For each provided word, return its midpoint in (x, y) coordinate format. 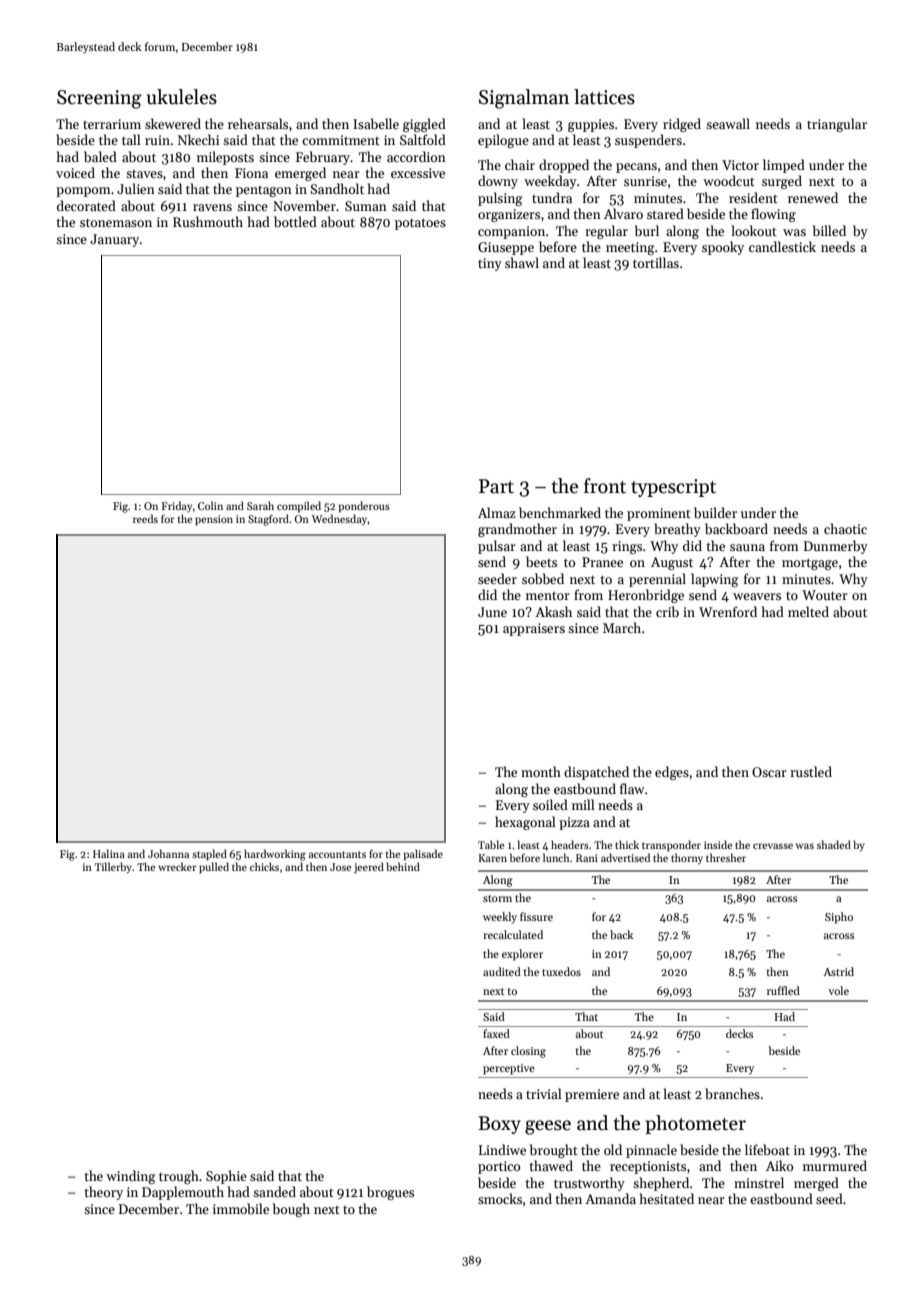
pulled (214, 867)
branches (732, 1093)
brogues (390, 1193)
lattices (604, 97)
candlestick (782, 246)
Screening (99, 99)
